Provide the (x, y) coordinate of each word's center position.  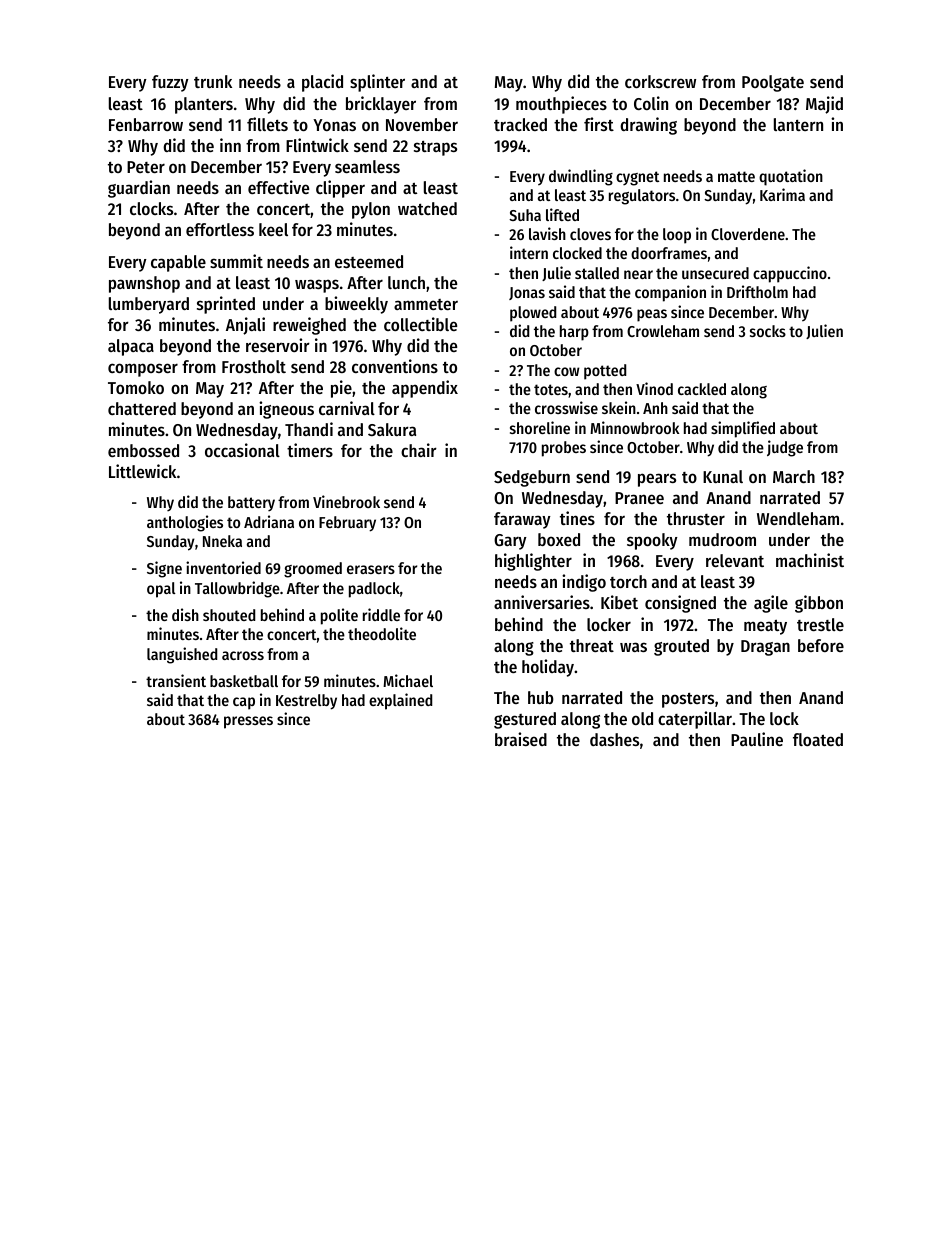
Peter (146, 167)
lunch (406, 282)
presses (248, 722)
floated (818, 739)
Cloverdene (748, 234)
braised (521, 739)
